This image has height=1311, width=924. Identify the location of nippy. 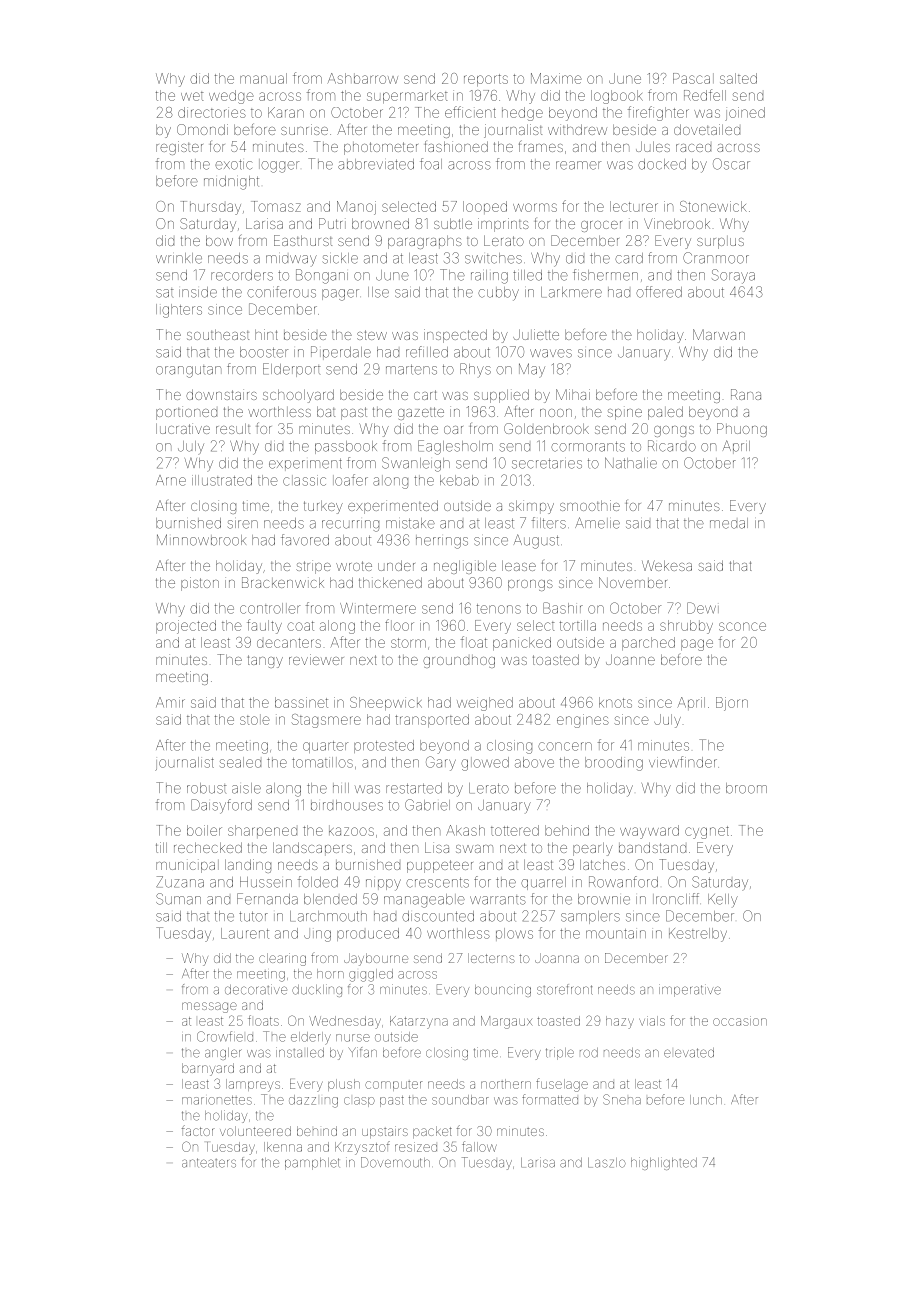
(383, 885).
